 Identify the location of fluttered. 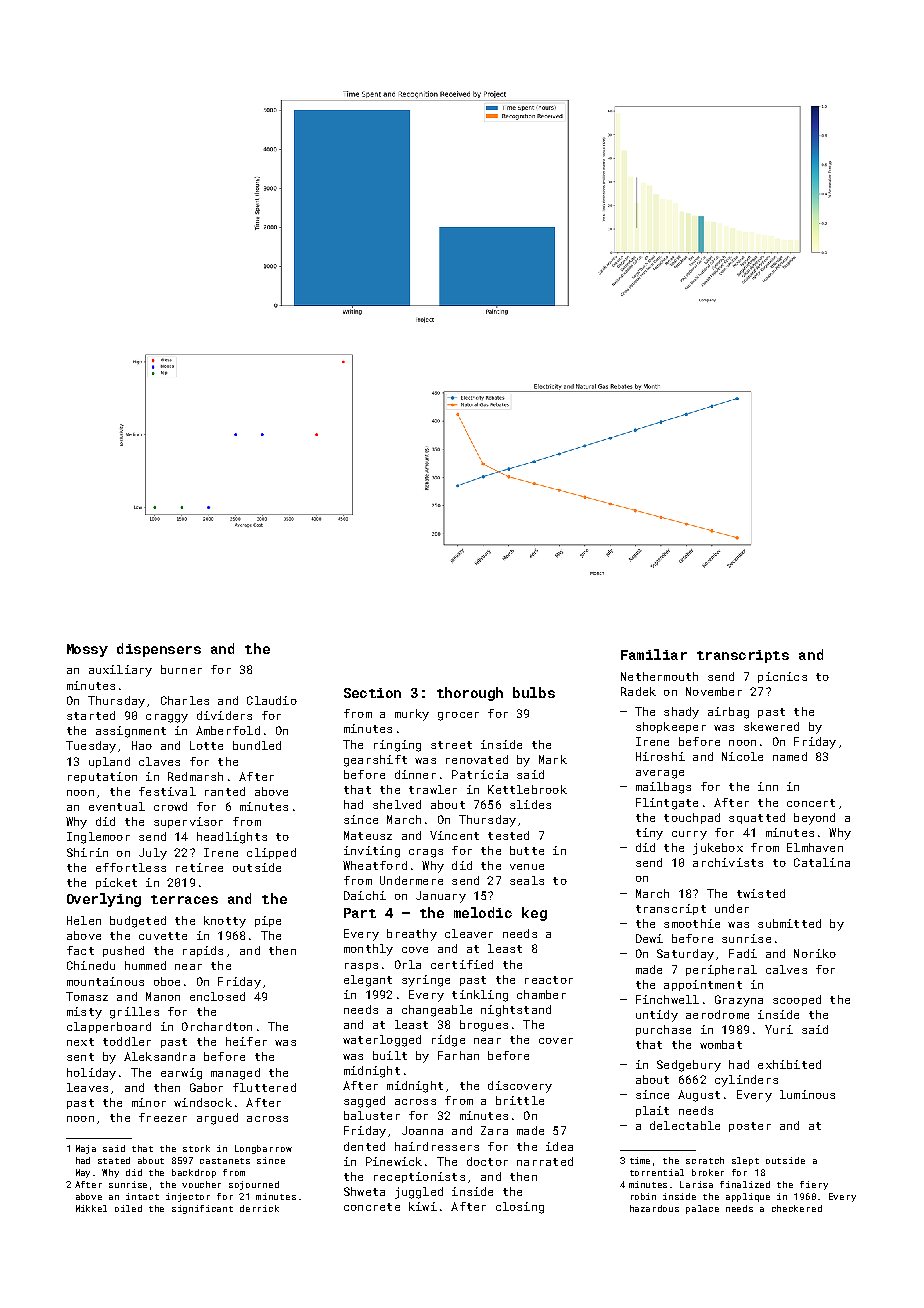
(264, 1087).
